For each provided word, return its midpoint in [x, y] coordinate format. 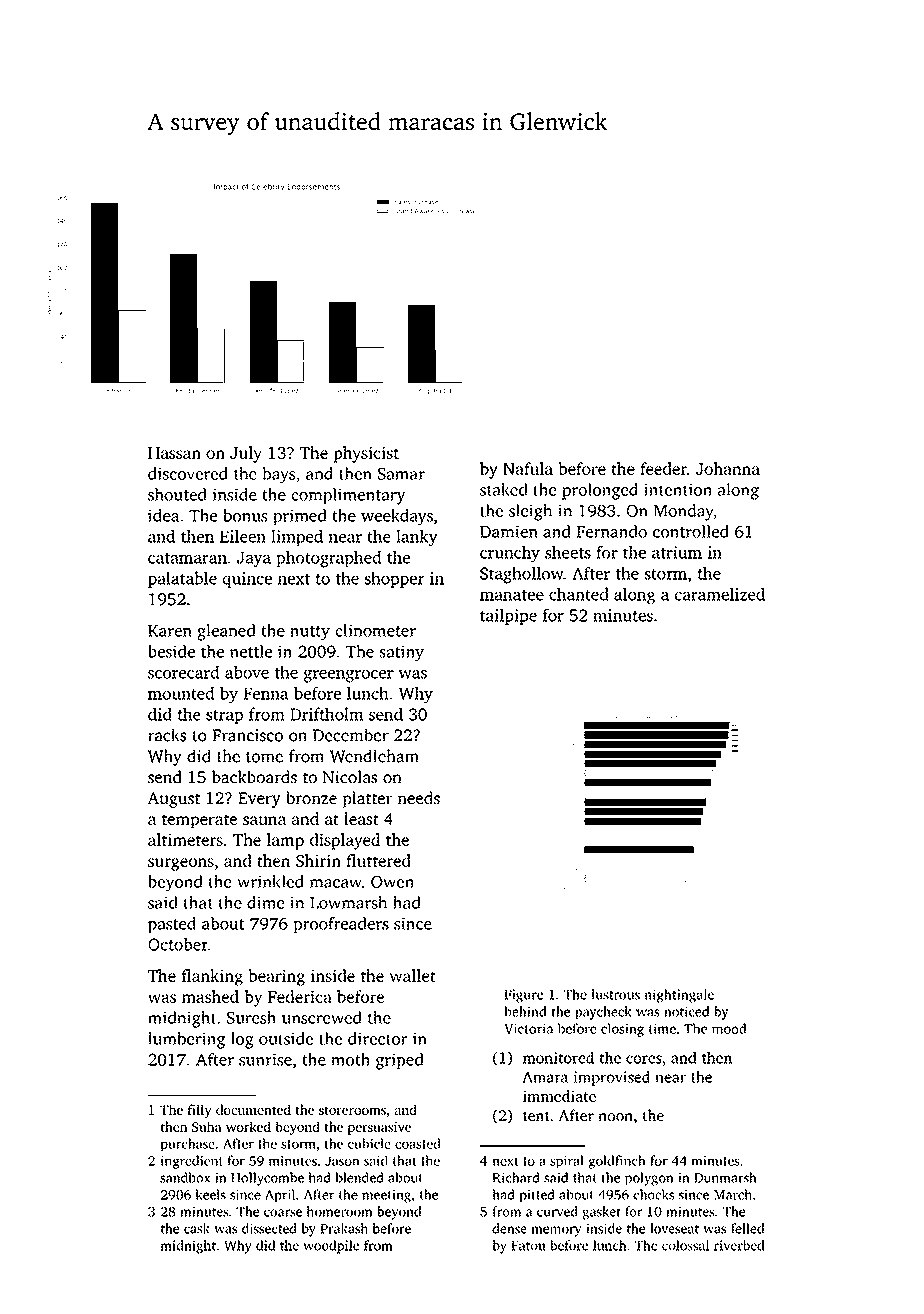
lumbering [186, 1040]
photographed [329, 559]
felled [747, 1228]
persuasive [379, 1128]
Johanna [728, 468]
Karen [169, 631]
